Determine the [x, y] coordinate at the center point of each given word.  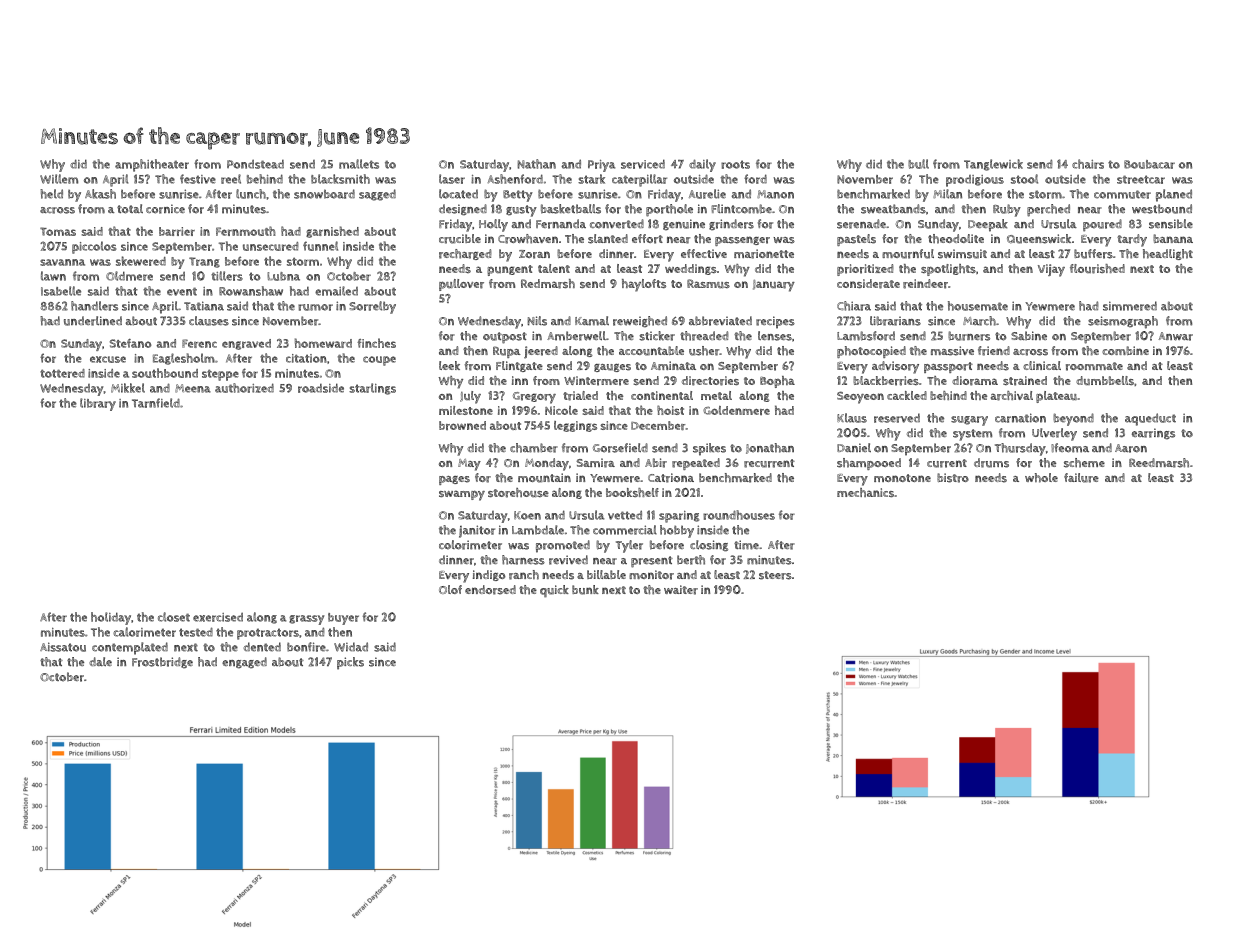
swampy [462, 495]
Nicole [561, 410]
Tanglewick [993, 165]
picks [350, 663]
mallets [359, 164]
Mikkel [128, 388]
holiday [111, 618]
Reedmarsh [1159, 463]
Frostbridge [162, 663]
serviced [643, 164]
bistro [953, 478]
